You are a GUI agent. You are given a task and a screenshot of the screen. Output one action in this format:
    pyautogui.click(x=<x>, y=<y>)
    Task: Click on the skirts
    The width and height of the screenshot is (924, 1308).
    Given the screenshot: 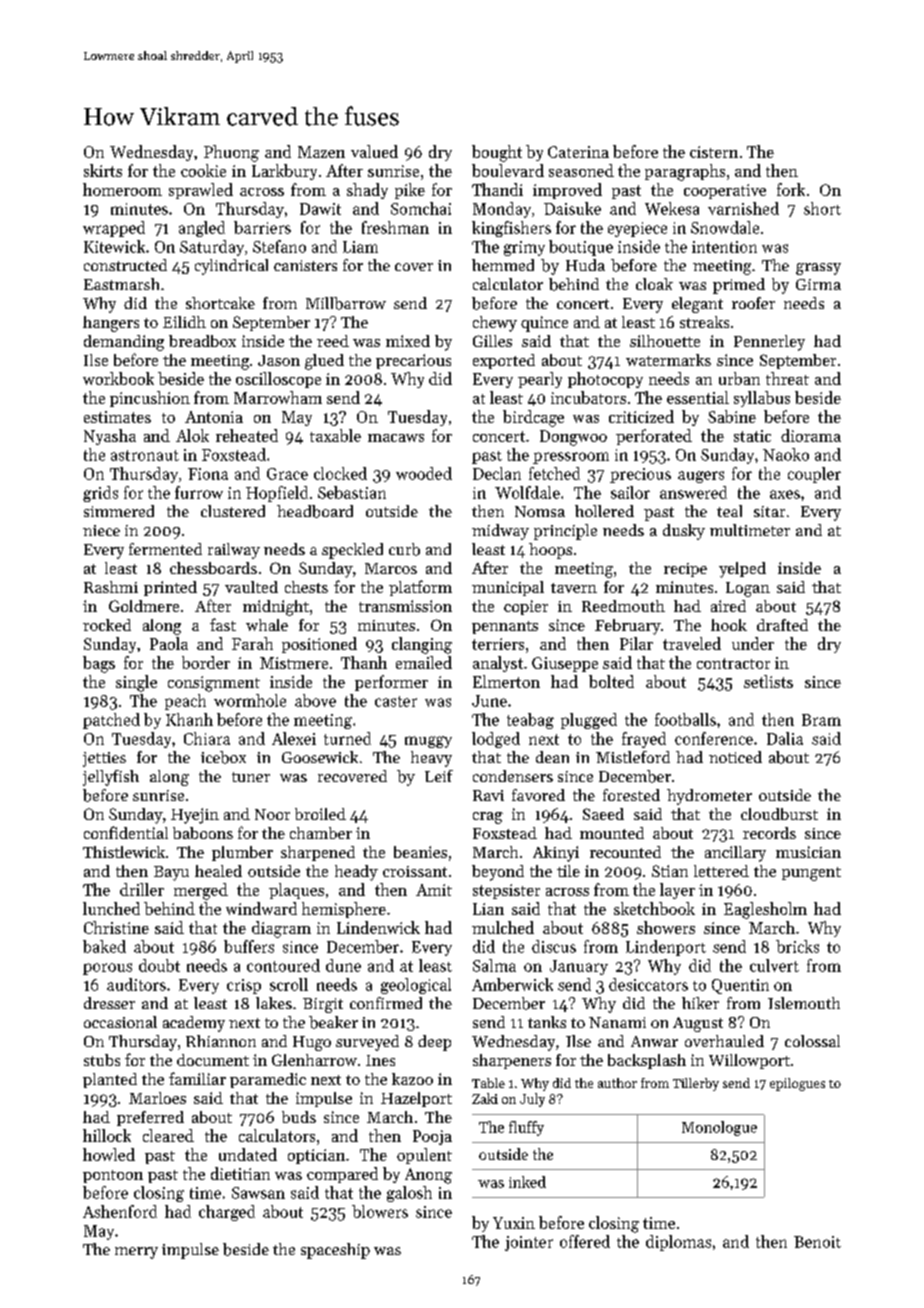 What is the action you would take?
    pyautogui.click(x=103, y=170)
